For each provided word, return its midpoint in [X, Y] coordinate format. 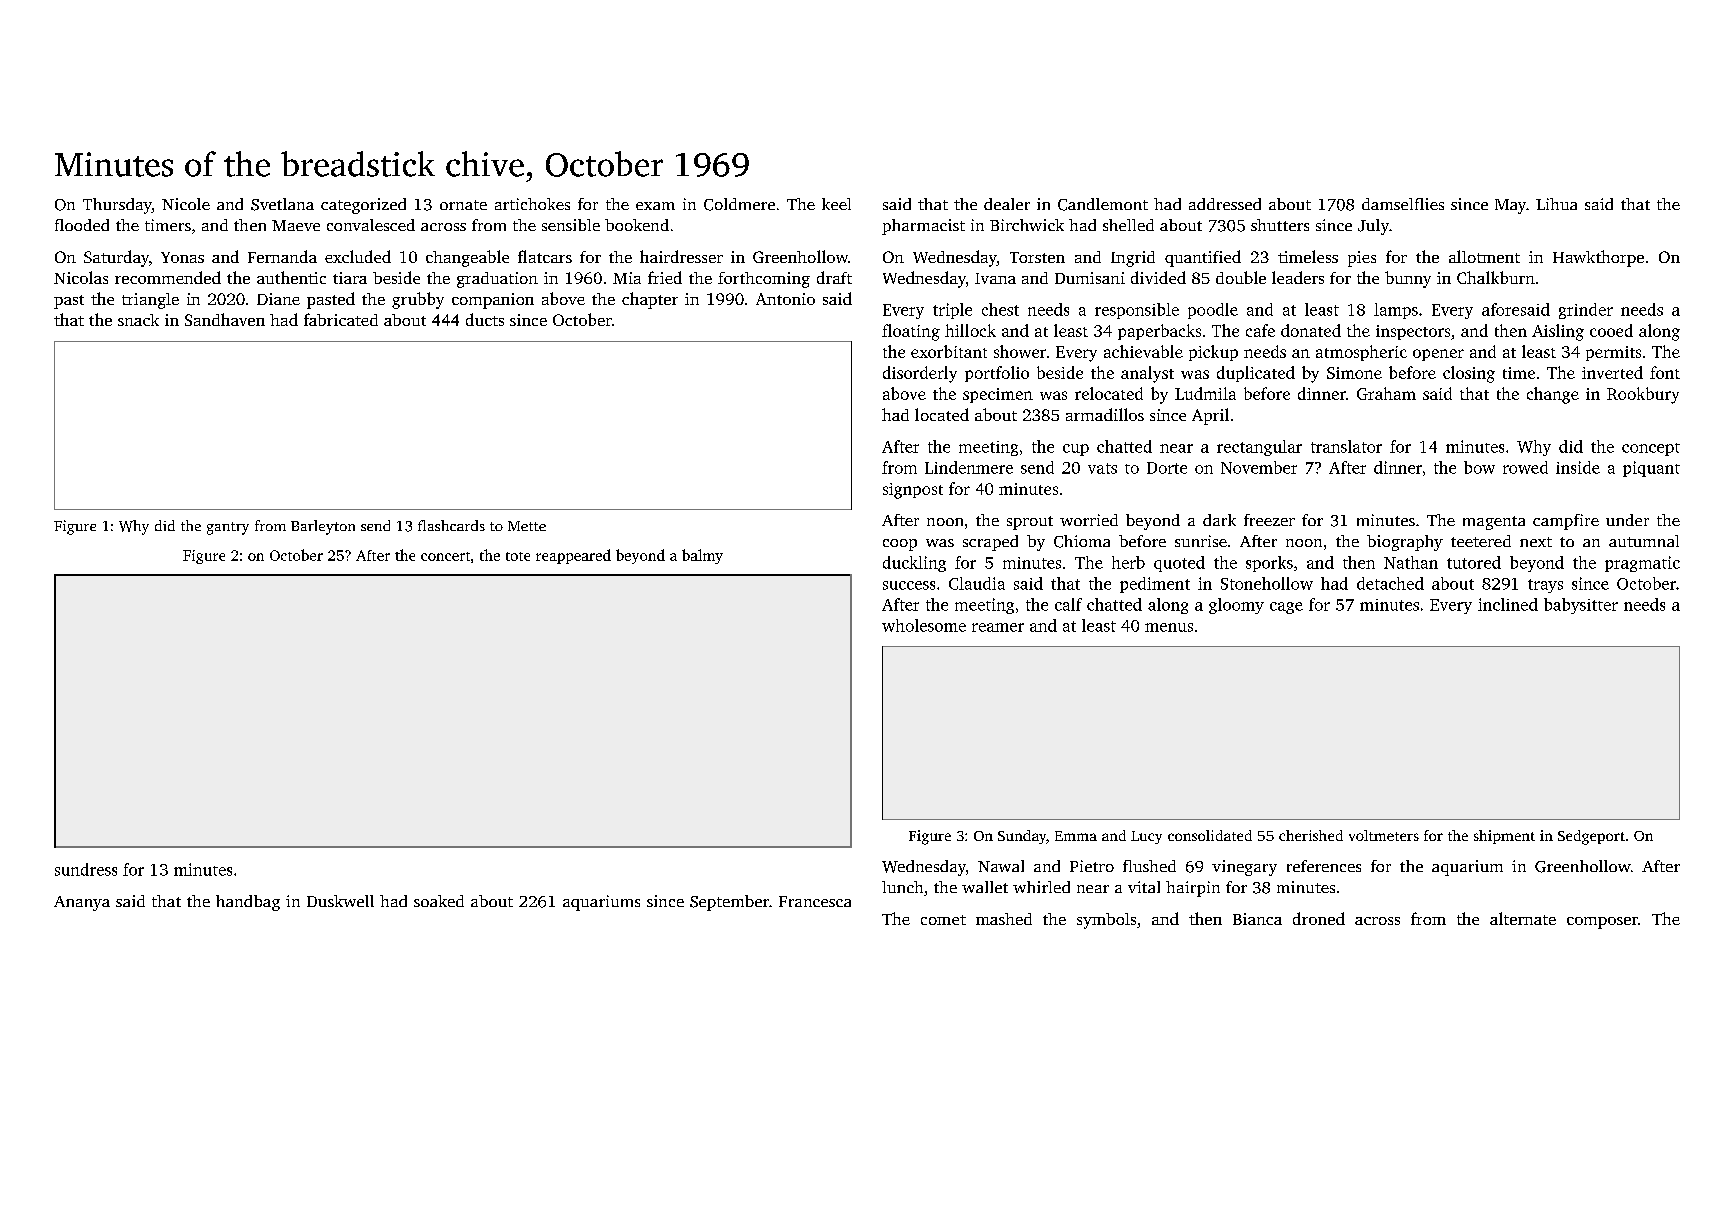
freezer [1269, 520]
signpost [913, 491]
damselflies [1403, 204]
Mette [527, 526]
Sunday [1022, 837]
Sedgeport [1591, 837]
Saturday [116, 258]
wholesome [924, 625]
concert [445, 556]
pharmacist [923, 227]
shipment [1504, 837]
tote [518, 556]
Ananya [82, 903]
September [729, 903]
